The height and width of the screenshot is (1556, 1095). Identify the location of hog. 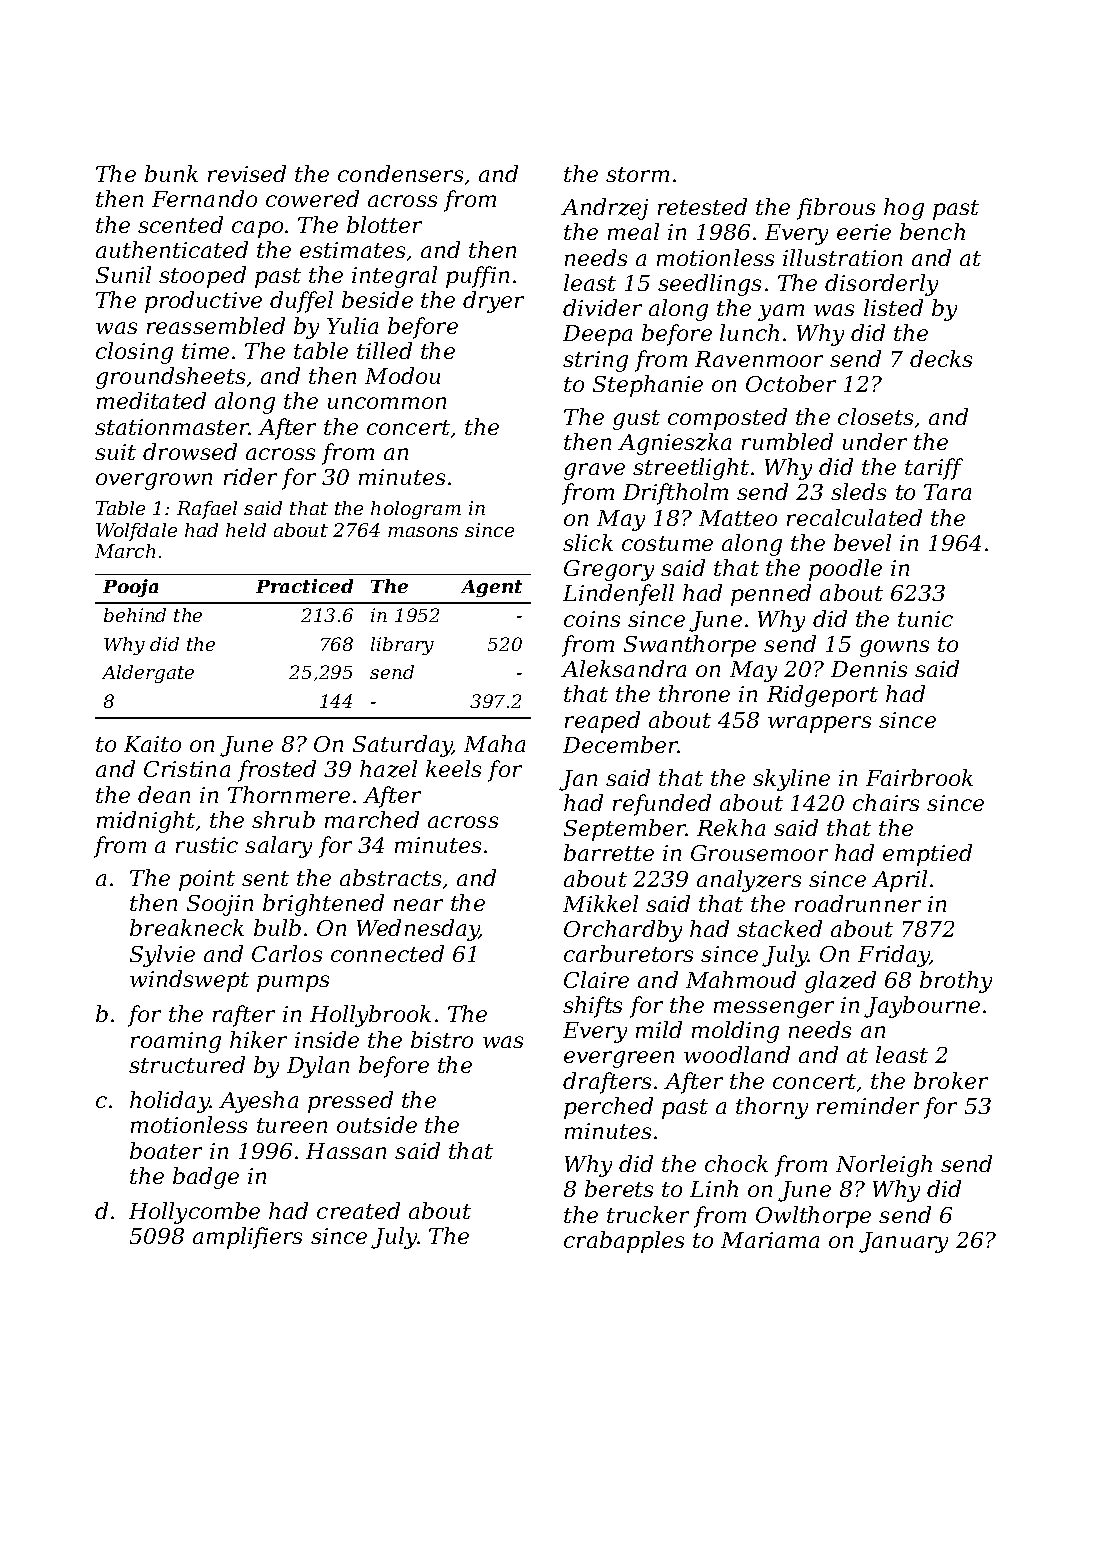
(904, 209).
